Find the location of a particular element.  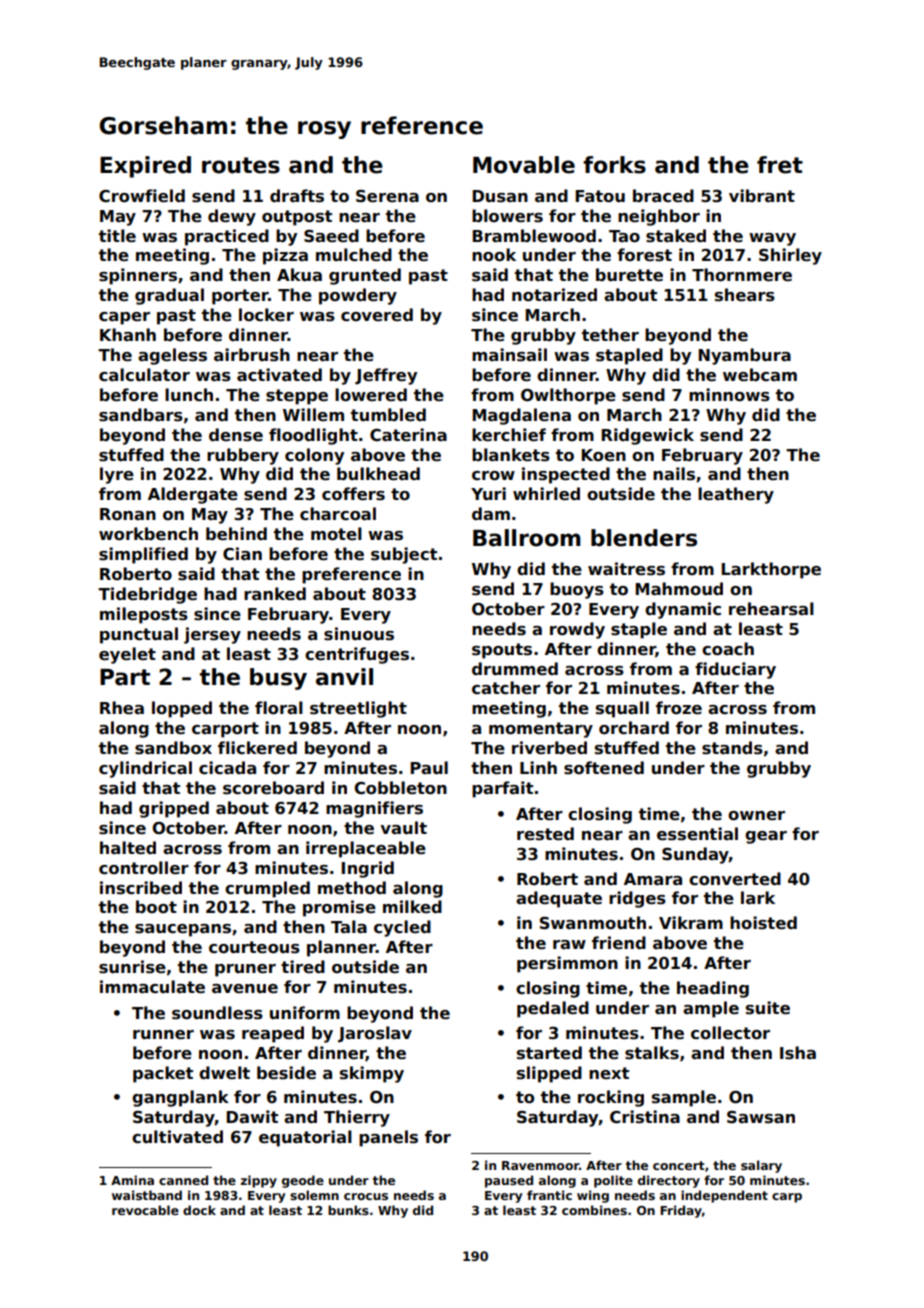

revocable is located at coordinates (145, 1210).
